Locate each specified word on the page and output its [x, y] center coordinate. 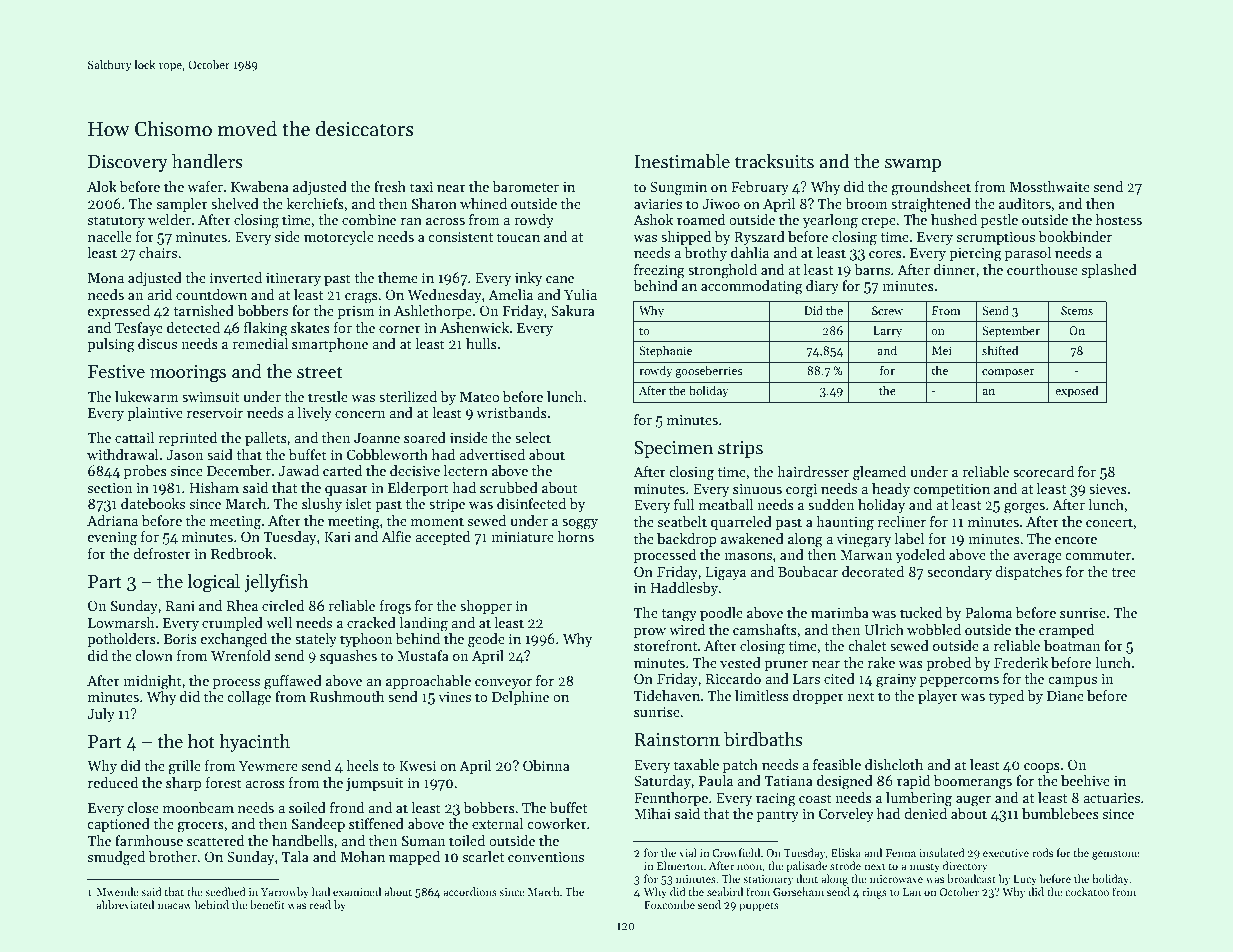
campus [1073, 682]
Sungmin [678, 188]
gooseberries [708, 371]
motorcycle [339, 238]
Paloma [988, 612]
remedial [260, 343]
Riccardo [733, 678]
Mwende [117, 891]
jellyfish [276, 583]
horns [575, 536]
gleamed [879, 473]
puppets [759, 907]
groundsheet [931, 188]
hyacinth [254, 743]
